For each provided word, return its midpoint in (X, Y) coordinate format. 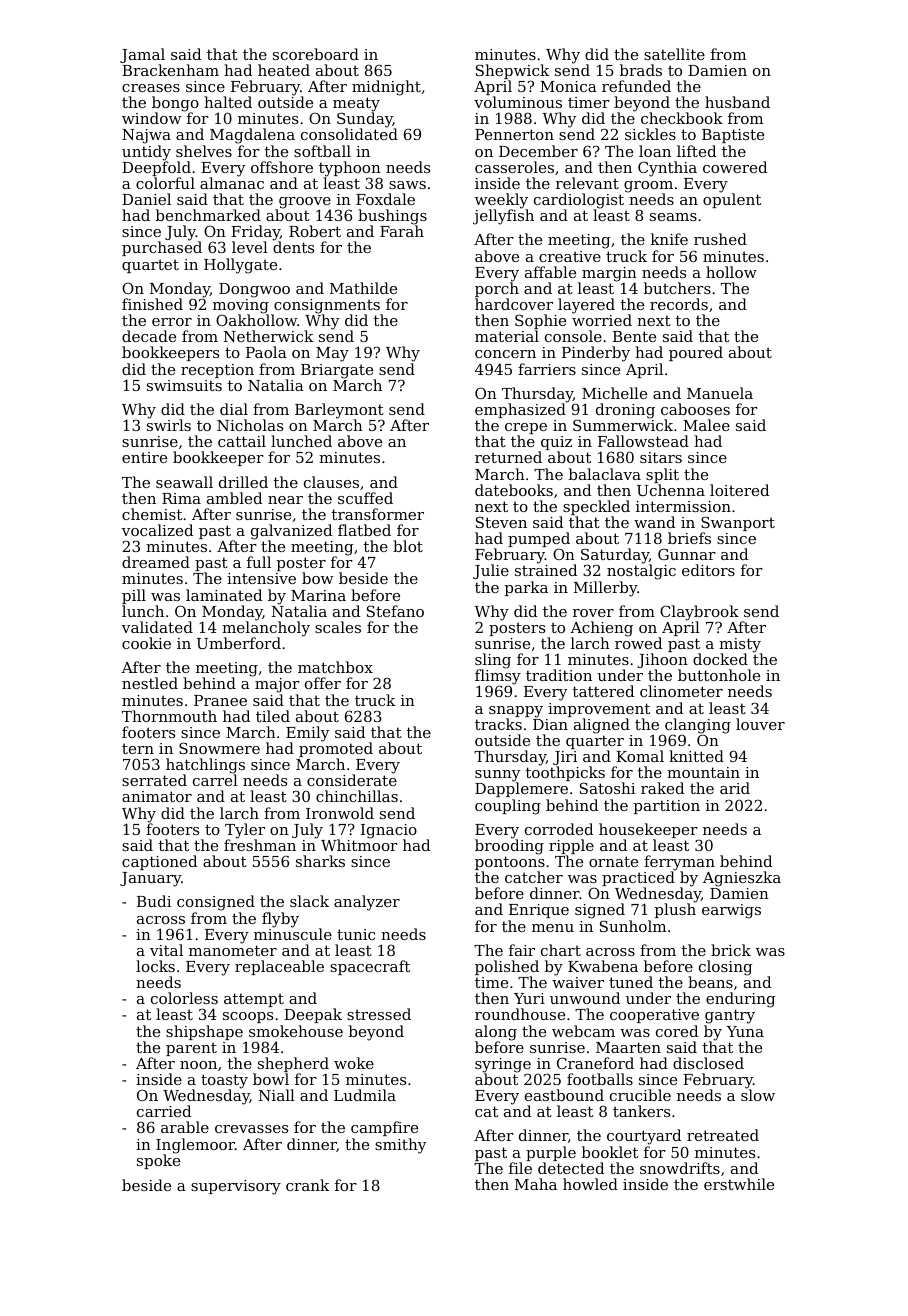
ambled (234, 498)
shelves (204, 151)
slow (758, 1095)
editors (708, 570)
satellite (674, 54)
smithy (400, 1146)
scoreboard (316, 54)
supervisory (236, 1187)
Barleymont (339, 411)
